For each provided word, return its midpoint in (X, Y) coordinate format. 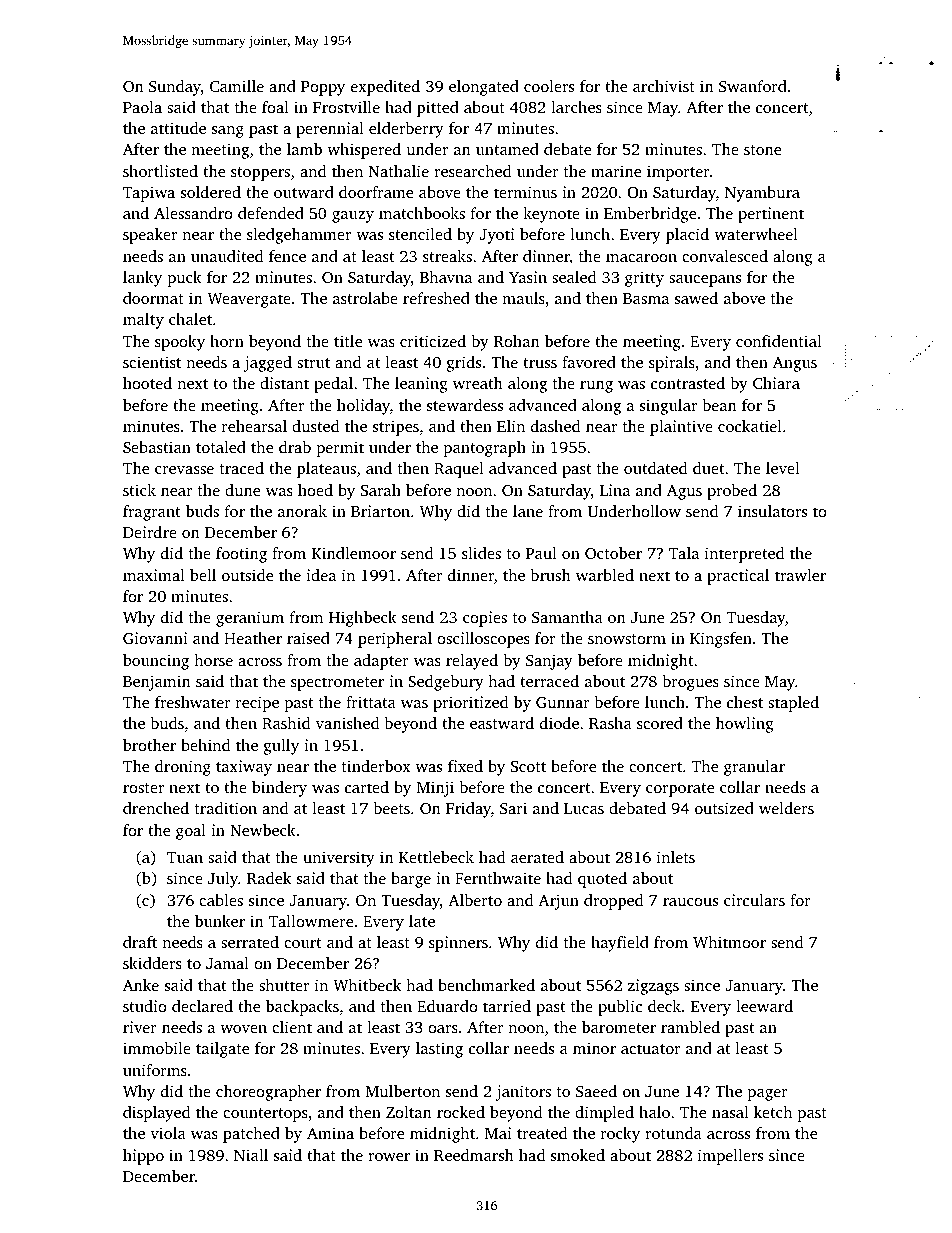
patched (251, 1135)
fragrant (152, 513)
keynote (551, 215)
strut (313, 363)
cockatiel (750, 426)
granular (754, 768)
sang (228, 132)
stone (762, 150)
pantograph (485, 449)
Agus (684, 492)
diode (559, 723)
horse (213, 660)
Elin (511, 426)
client (292, 1027)
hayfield (620, 944)
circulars (754, 900)
